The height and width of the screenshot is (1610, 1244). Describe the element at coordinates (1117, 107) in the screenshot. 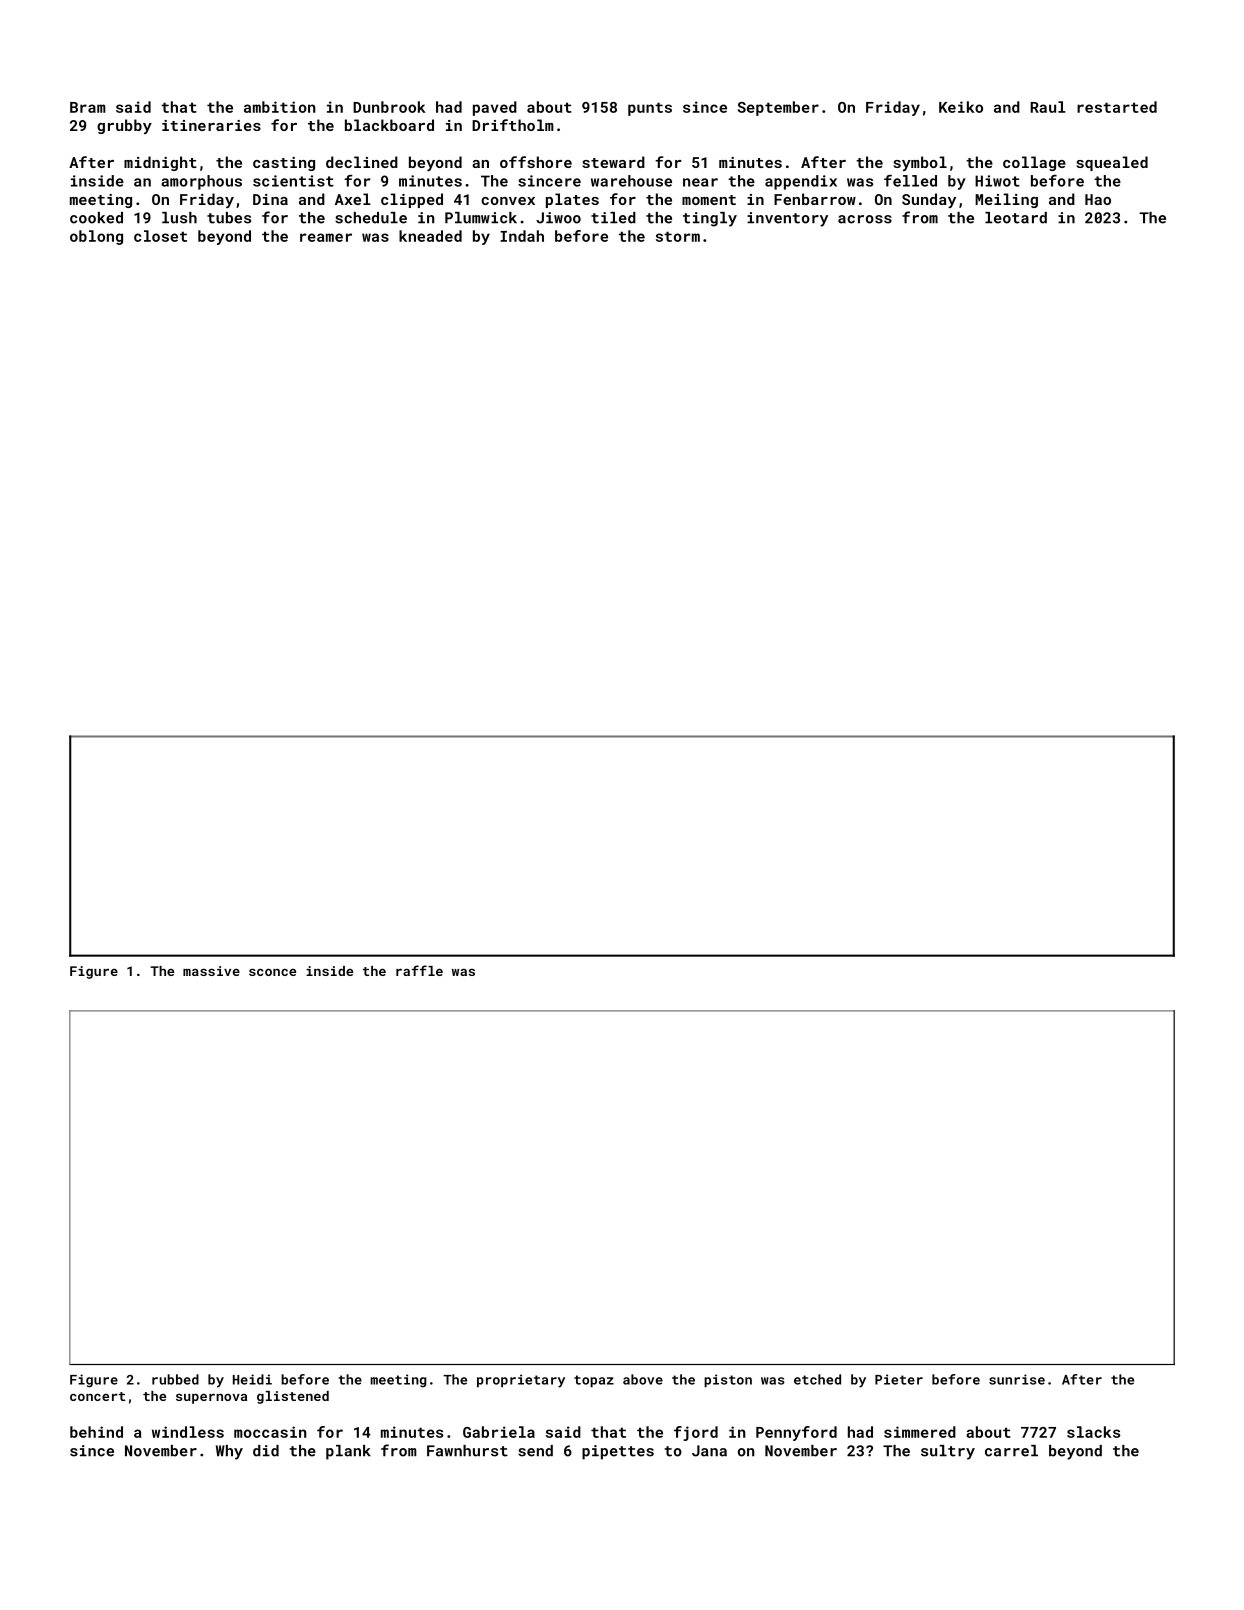

I see `restarted` at that location.
